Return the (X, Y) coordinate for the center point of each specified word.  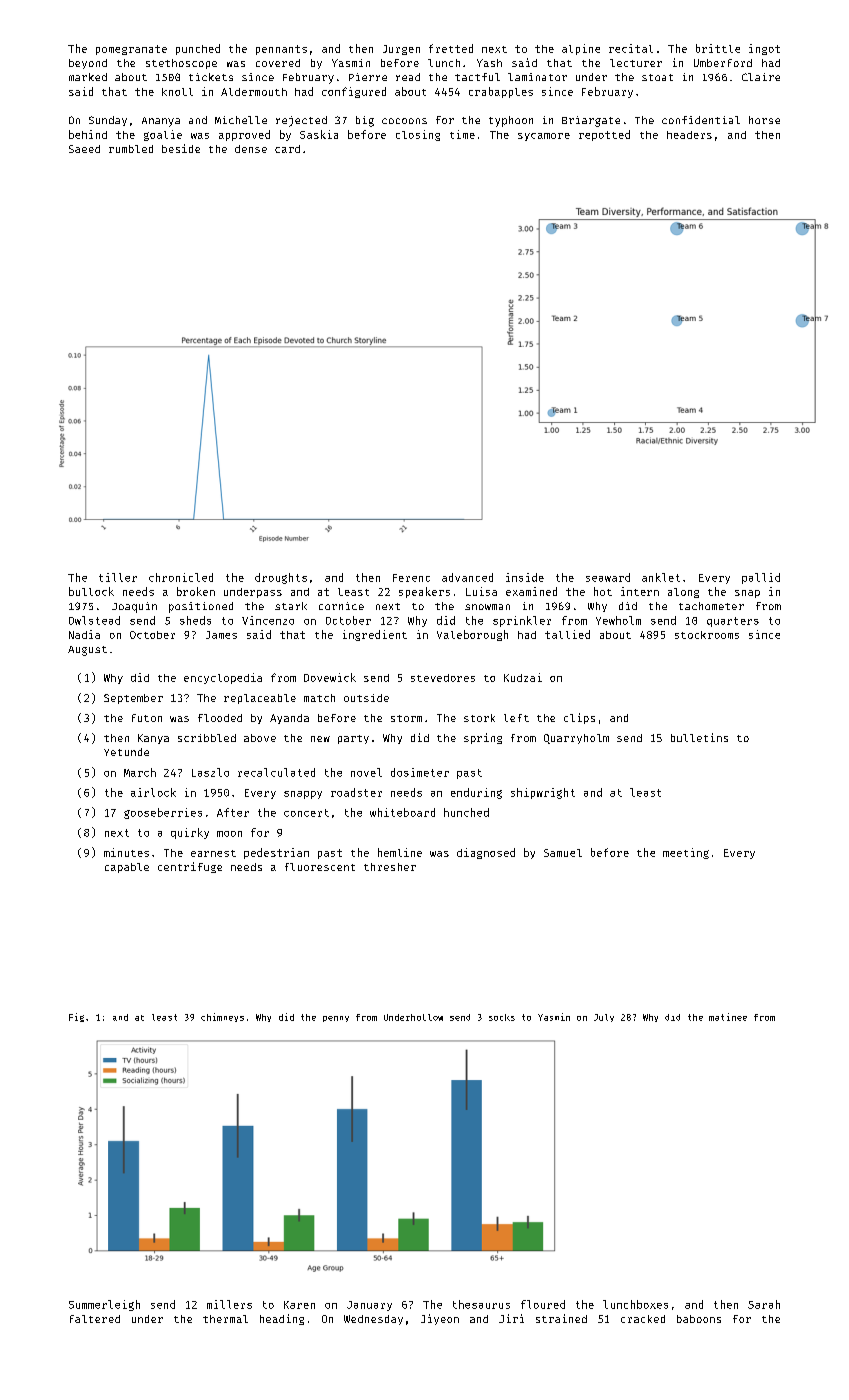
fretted (451, 48)
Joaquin (134, 607)
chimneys (222, 1017)
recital (631, 48)
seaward (608, 577)
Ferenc (411, 578)
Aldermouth (254, 92)
